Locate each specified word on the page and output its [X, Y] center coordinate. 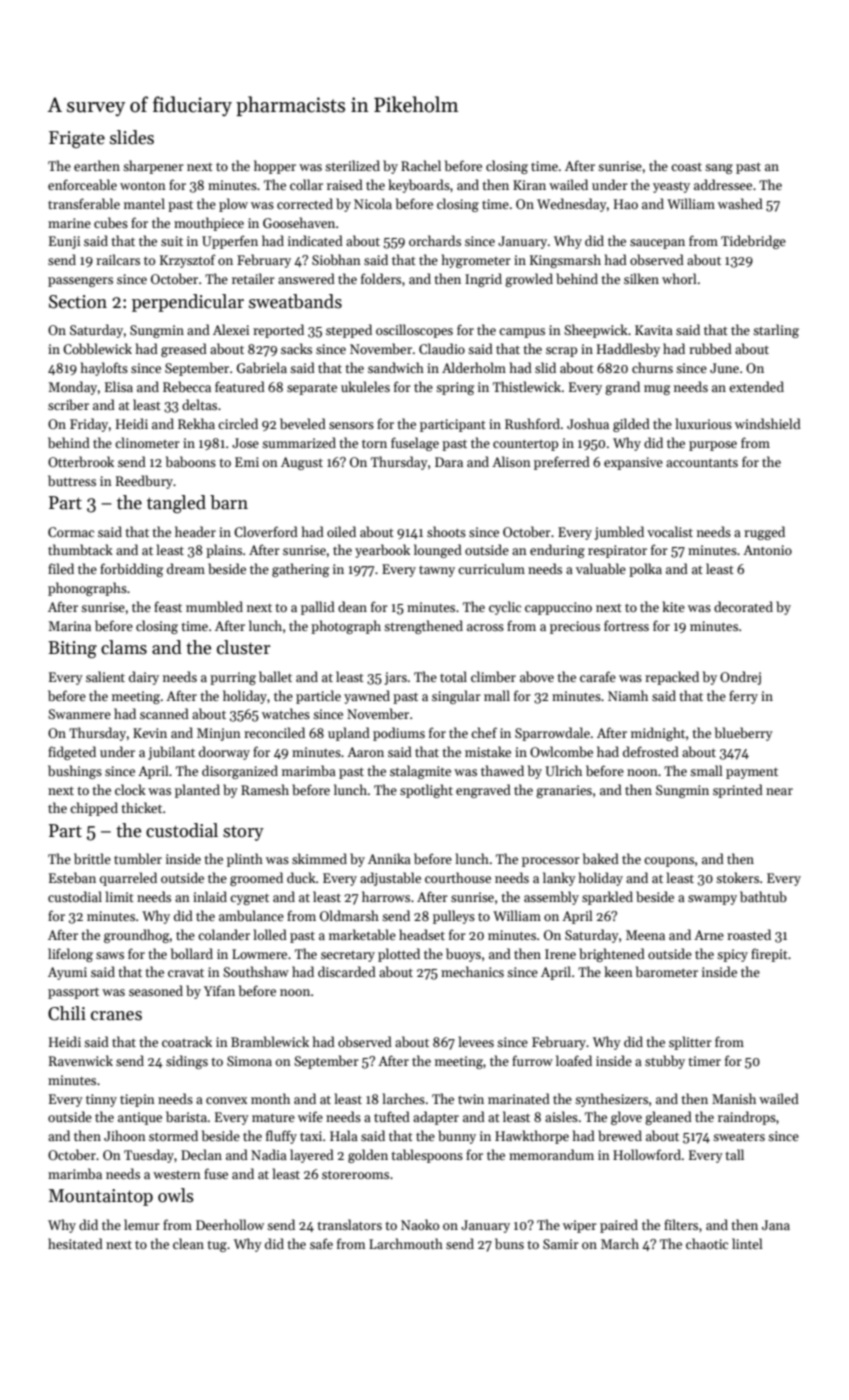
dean [352, 606]
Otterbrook [81, 461]
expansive [633, 463]
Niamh [628, 695]
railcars [118, 259]
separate [312, 389]
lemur [142, 1224]
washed [740, 203]
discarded [347, 971]
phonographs [87, 589]
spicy [732, 955]
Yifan [219, 990]
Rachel [421, 165]
